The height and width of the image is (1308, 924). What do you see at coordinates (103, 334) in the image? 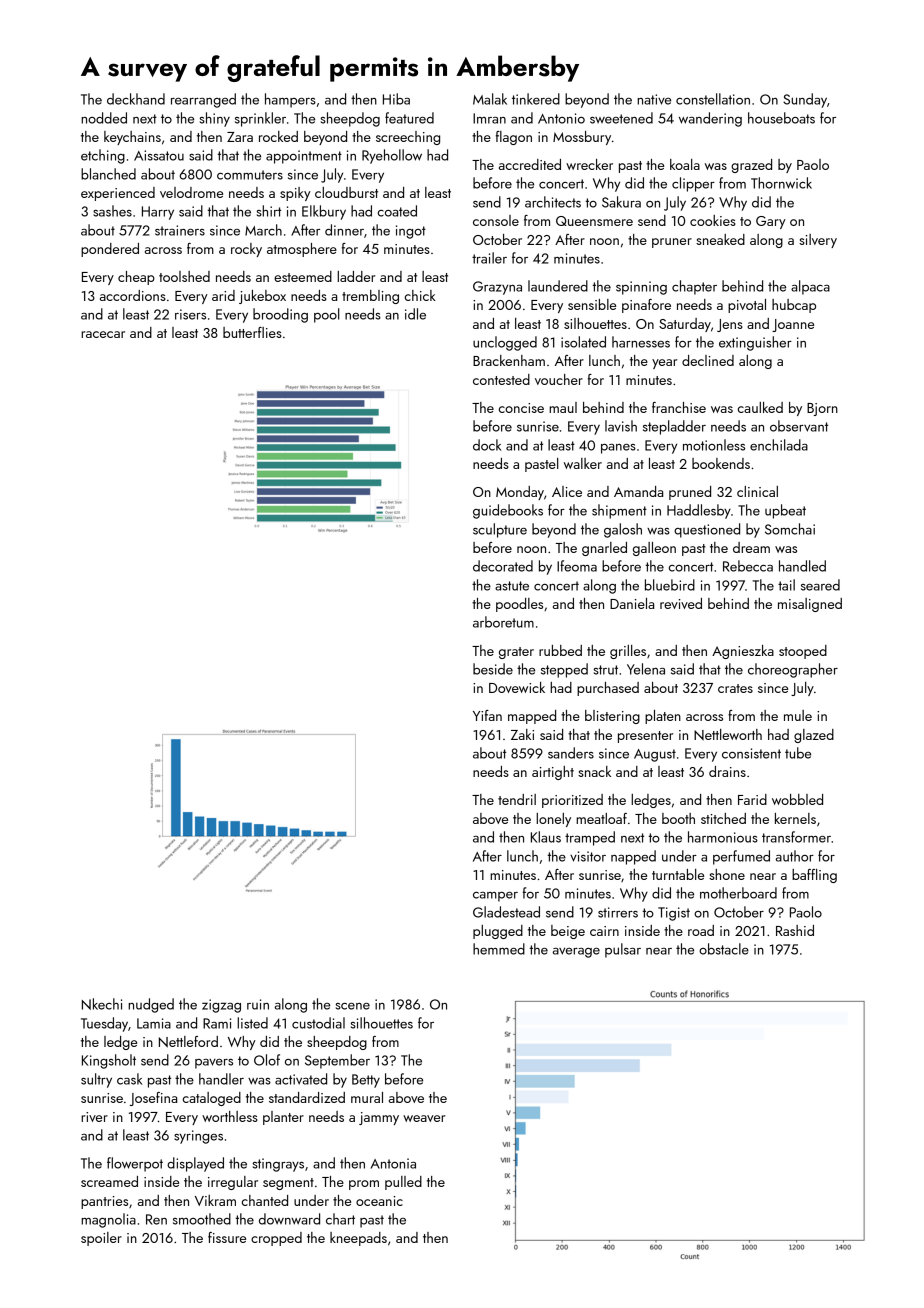
I see `racecar` at bounding box center [103, 334].
